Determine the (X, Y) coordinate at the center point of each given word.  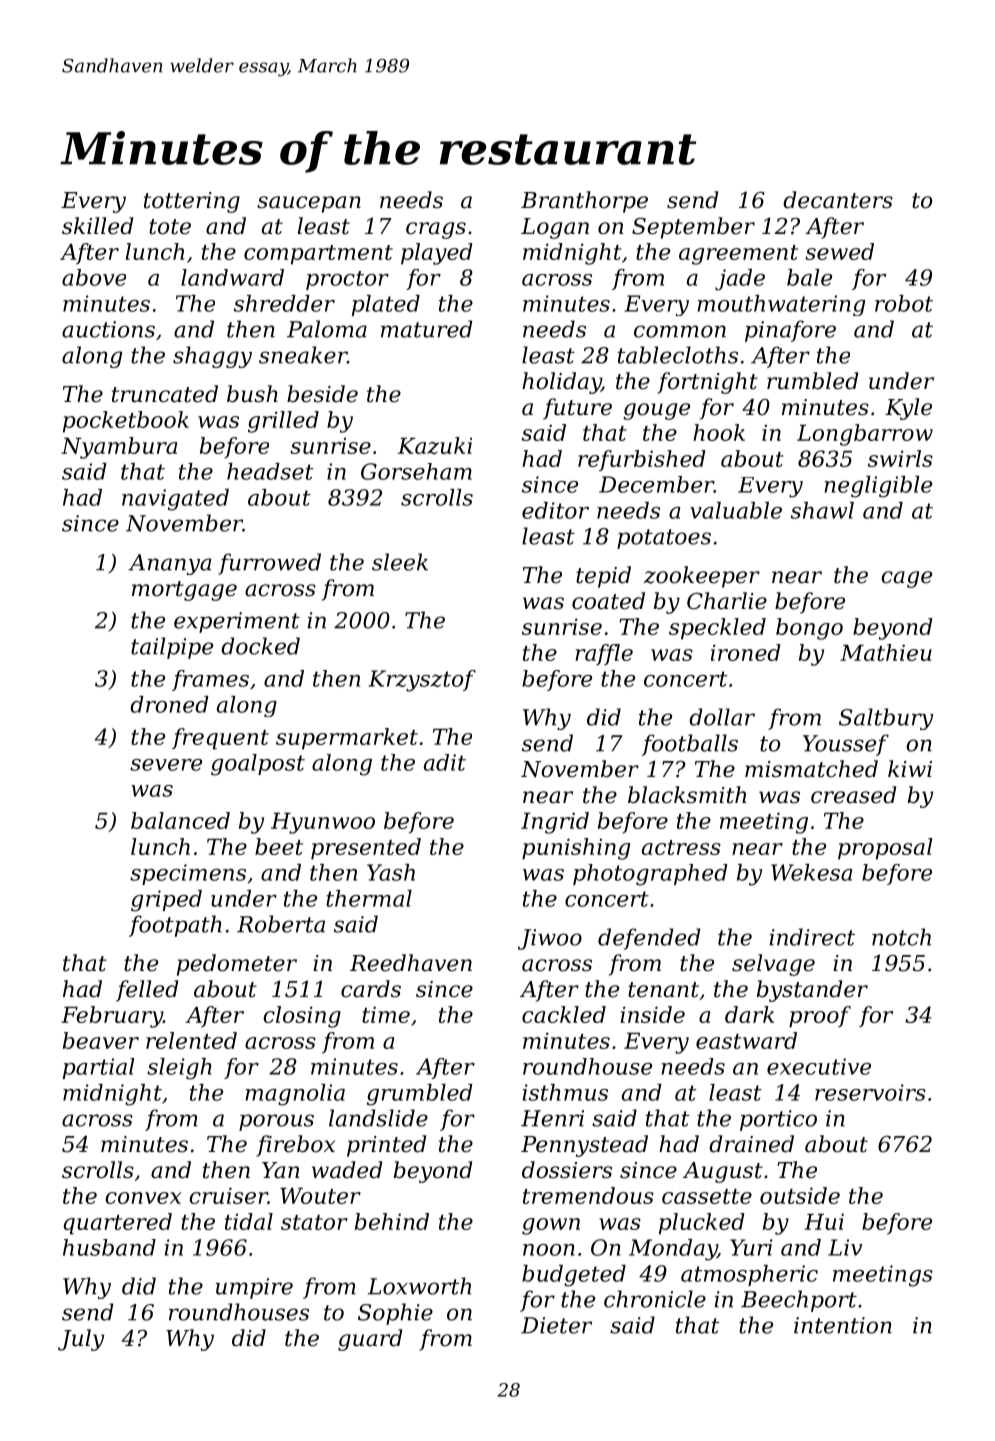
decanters (838, 200)
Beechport (799, 1301)
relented (191, 1040)
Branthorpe (584, 202)
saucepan (309, 204)
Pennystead (584, 1146)
